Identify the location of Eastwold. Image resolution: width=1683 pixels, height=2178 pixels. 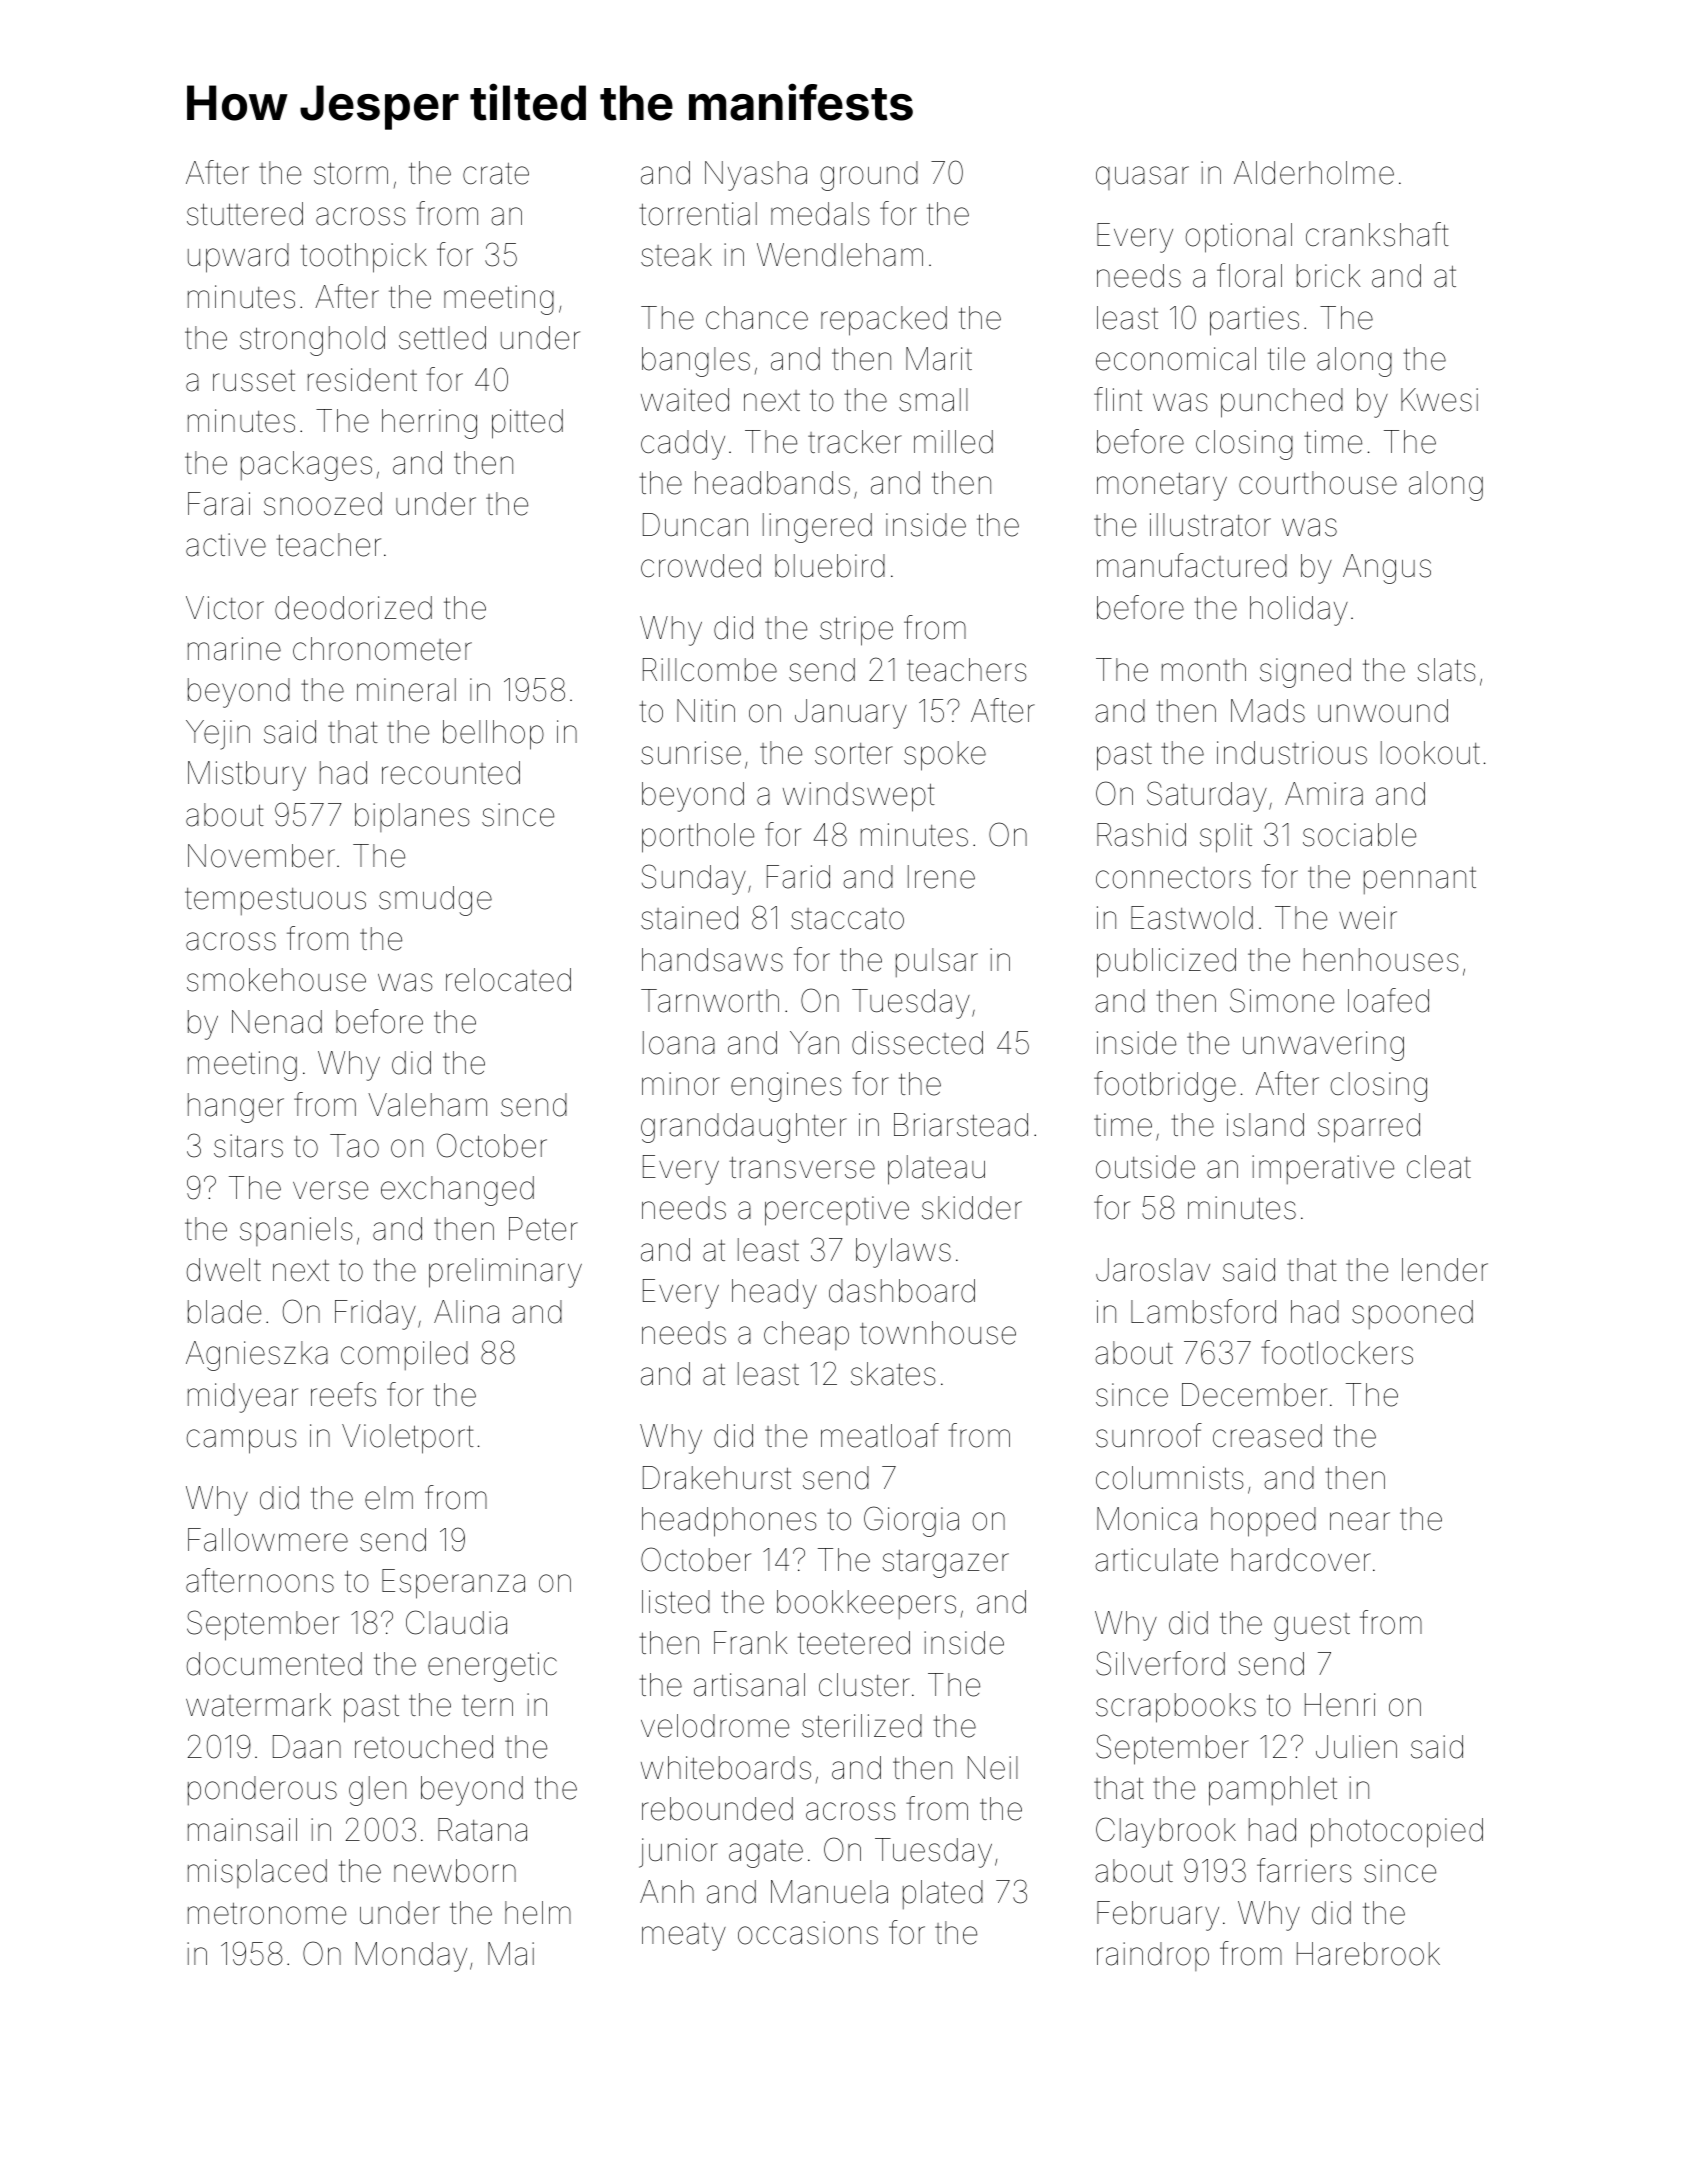
(1192, 918).
